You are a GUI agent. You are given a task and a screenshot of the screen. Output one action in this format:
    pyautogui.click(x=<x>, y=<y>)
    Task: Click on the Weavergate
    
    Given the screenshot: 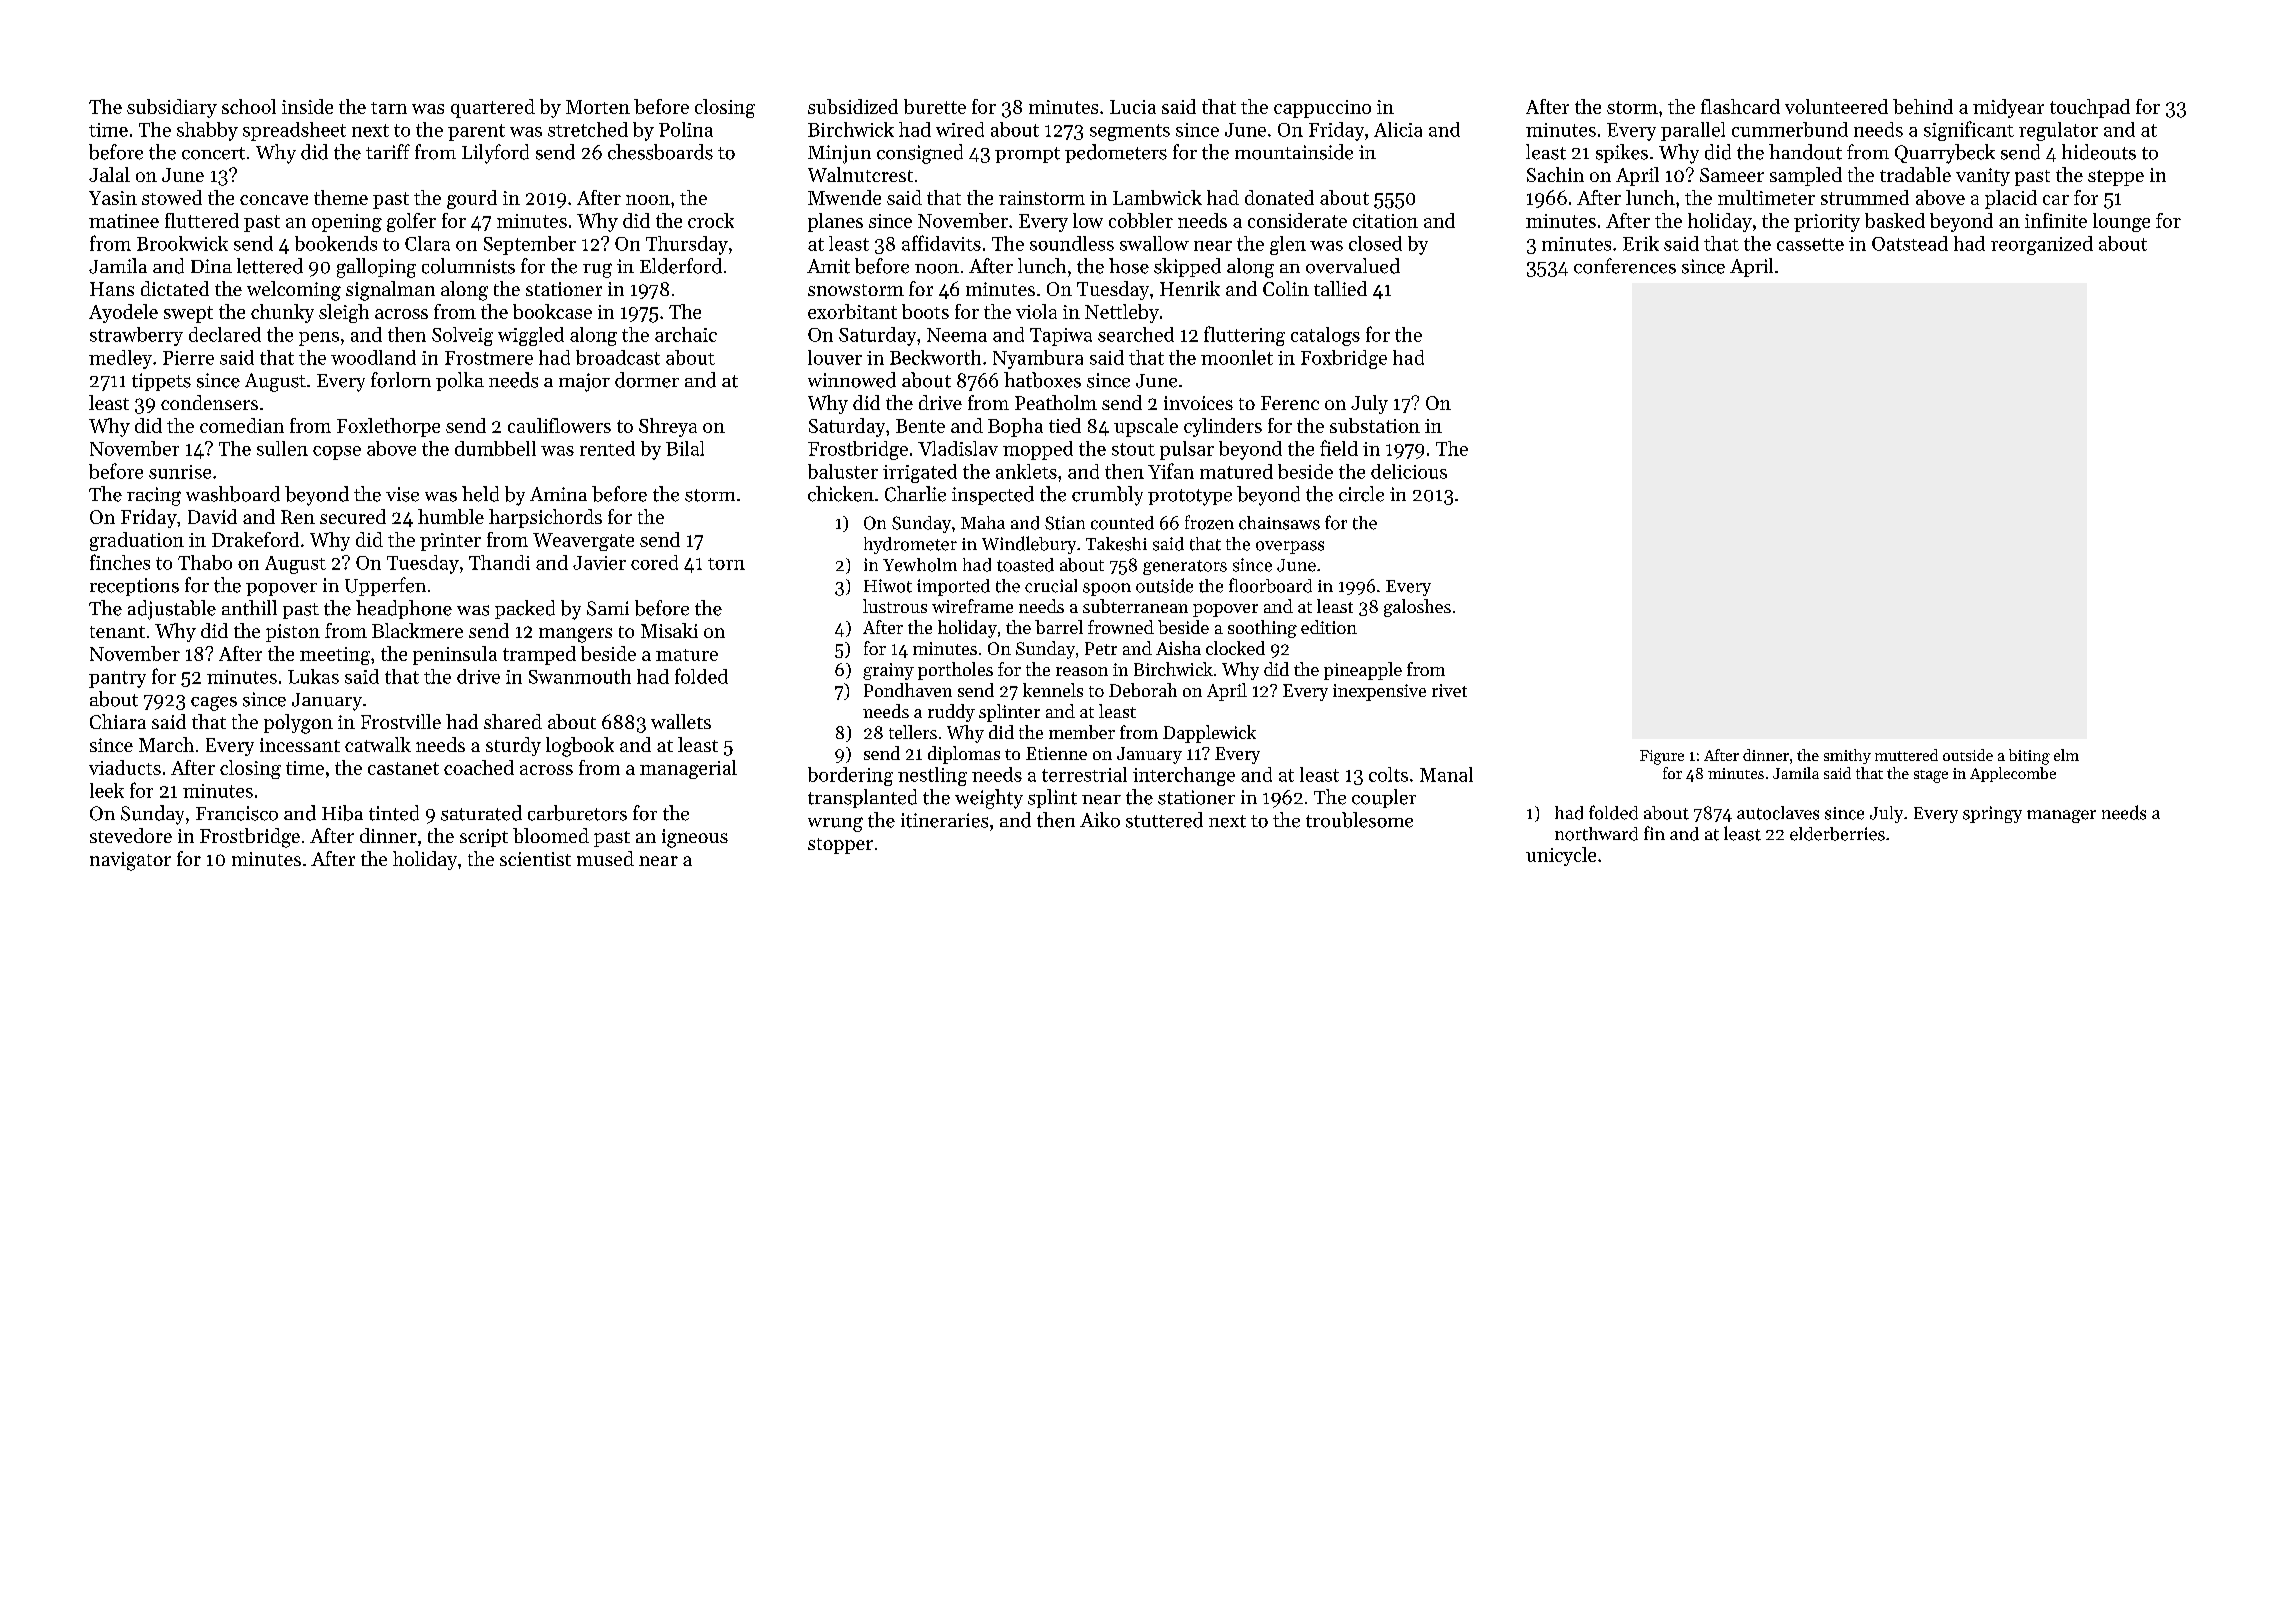 What is the action you would take?
    pyautogui.click(x=583, y=542)
